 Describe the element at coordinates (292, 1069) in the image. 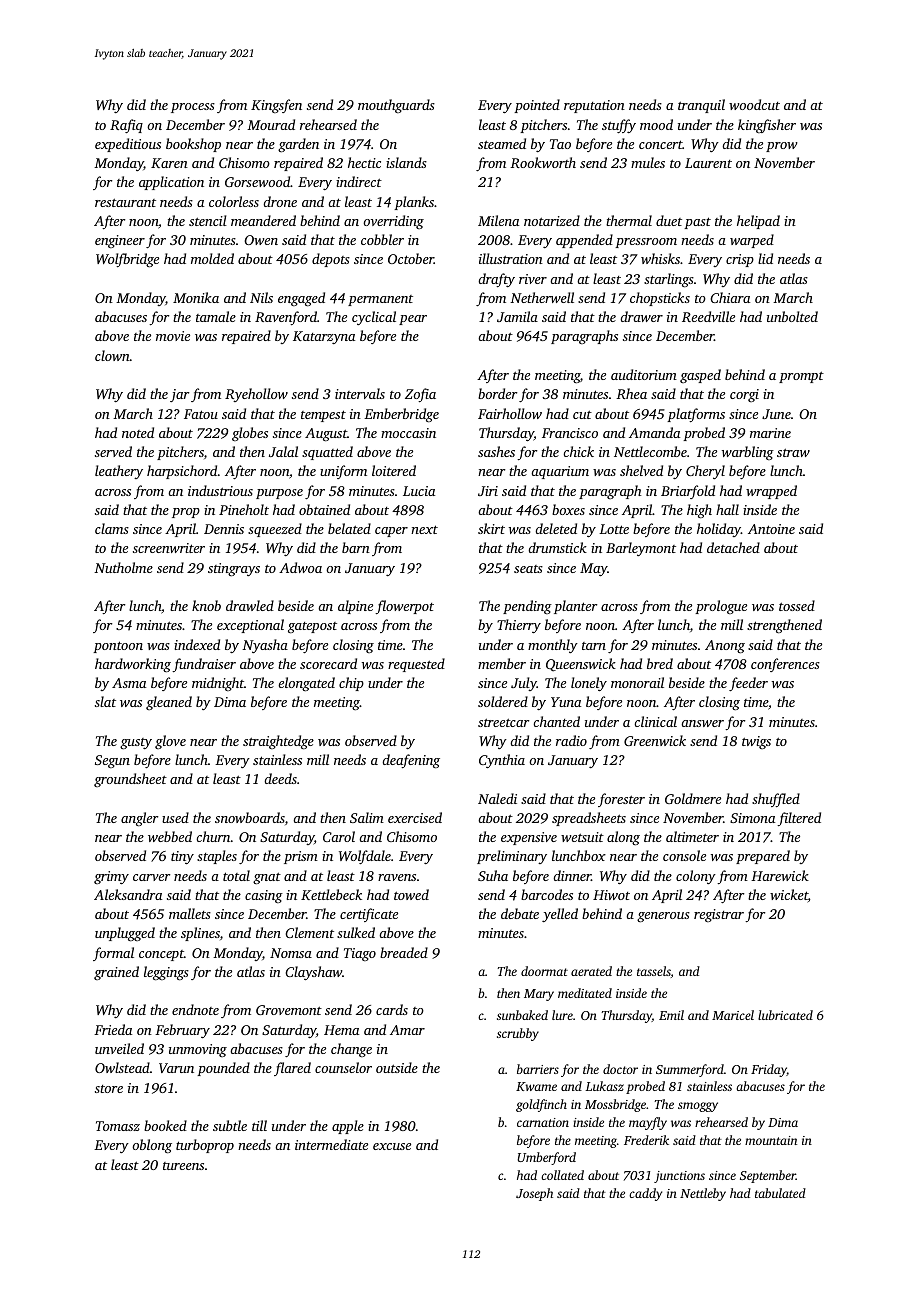

I see `flared` at that location.
